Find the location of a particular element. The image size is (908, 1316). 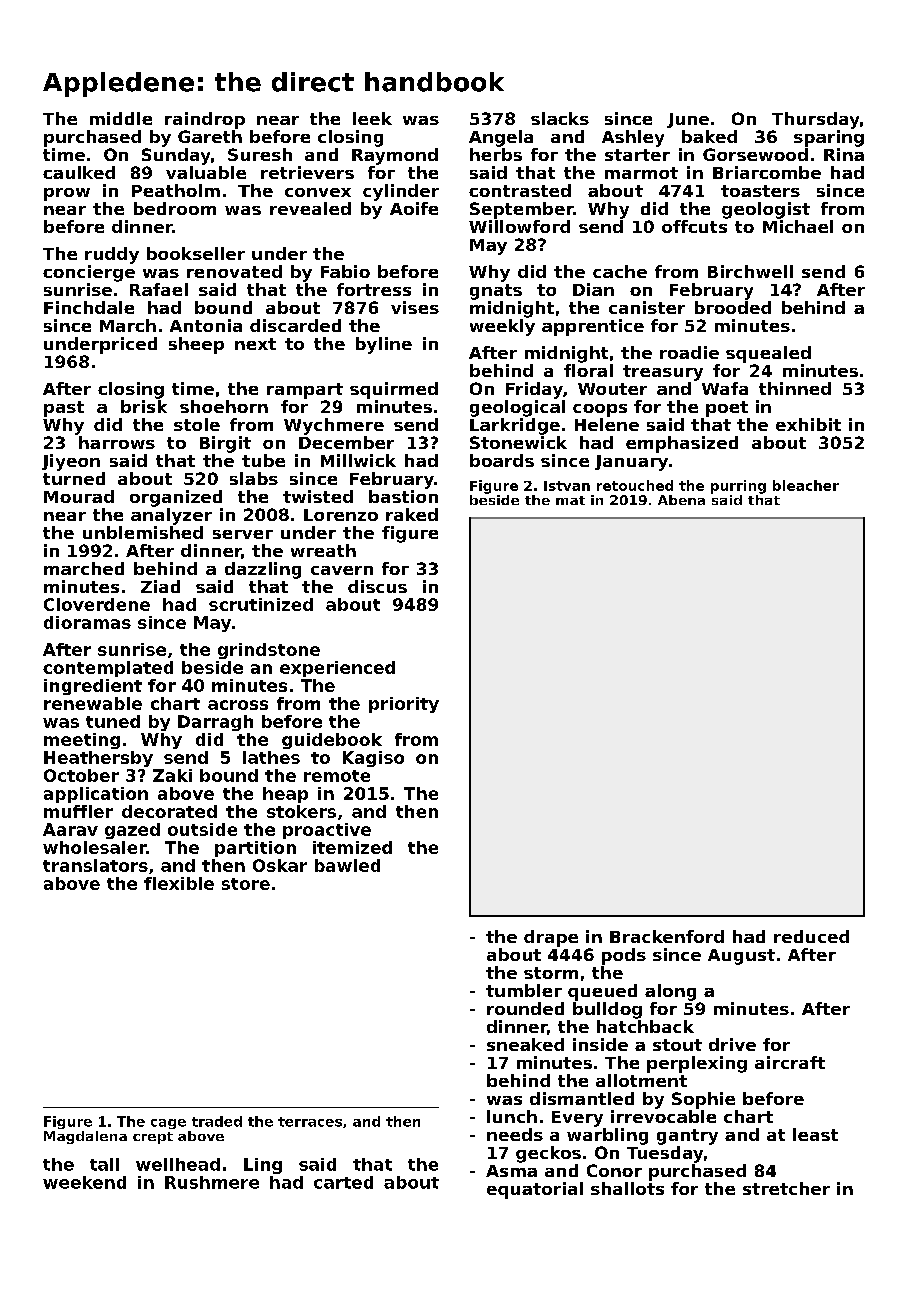

slabs is located at coordinates (254, 478).
